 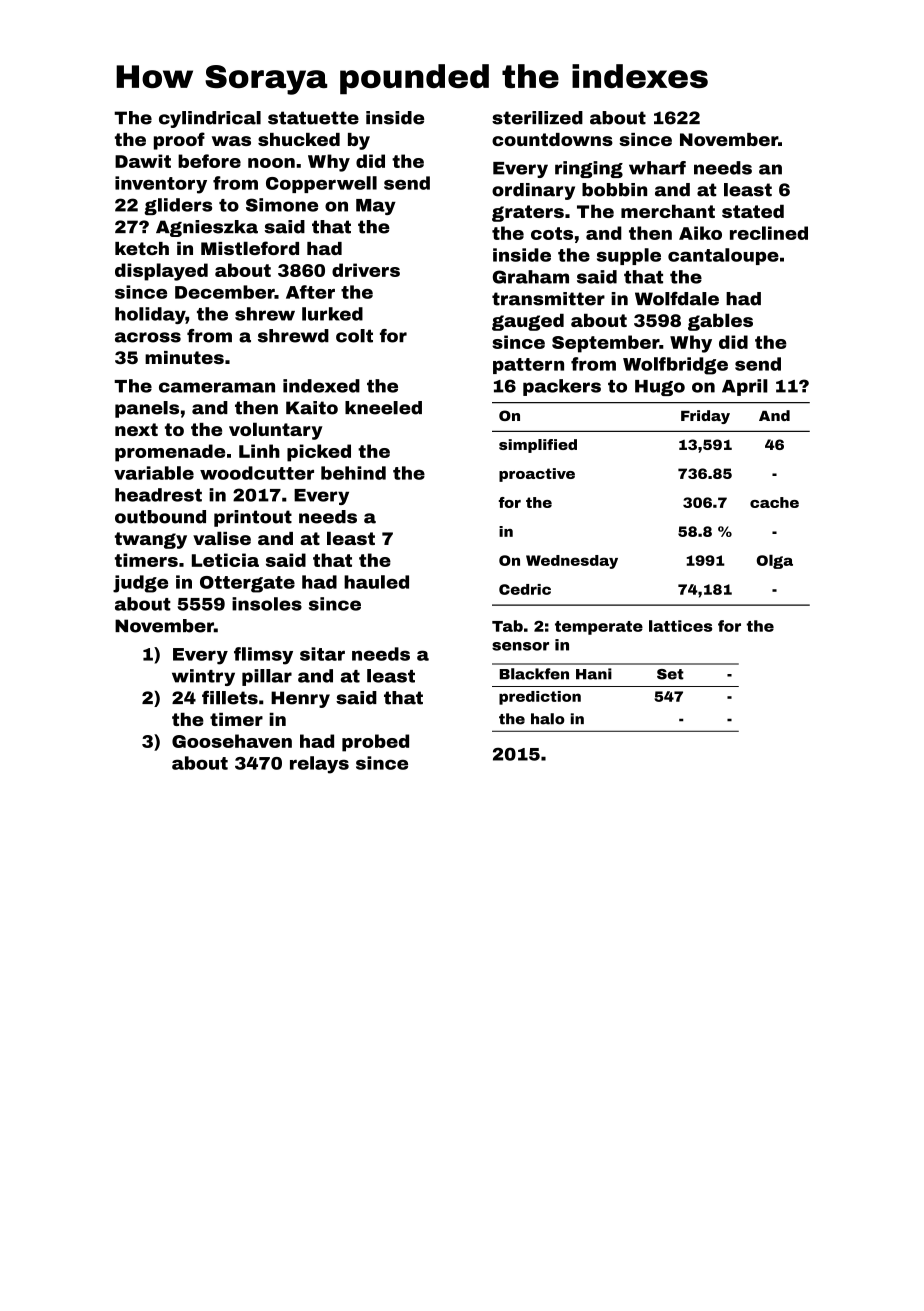 I want to click on May, so click(x=376, y=207).
